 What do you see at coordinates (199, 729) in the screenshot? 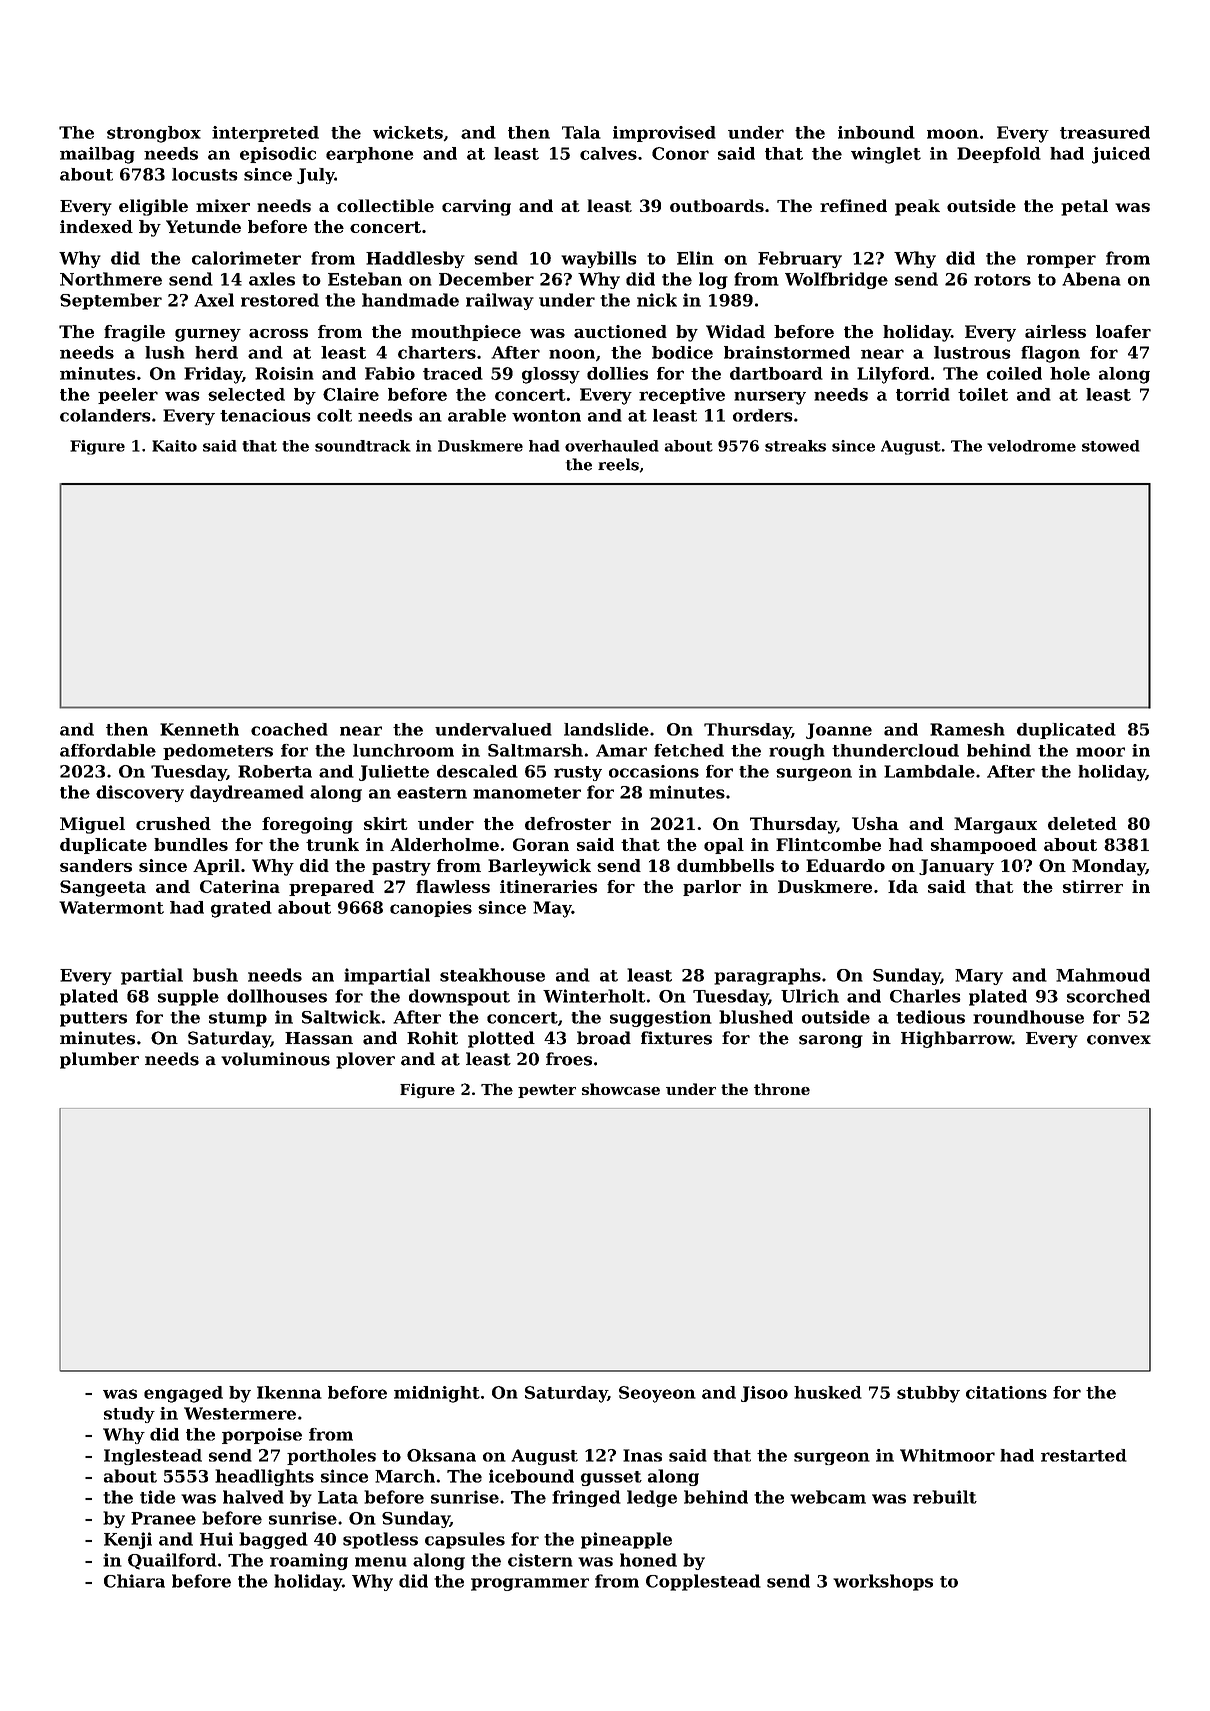
I see `Kenneth` at bounding box center [199, 729].
